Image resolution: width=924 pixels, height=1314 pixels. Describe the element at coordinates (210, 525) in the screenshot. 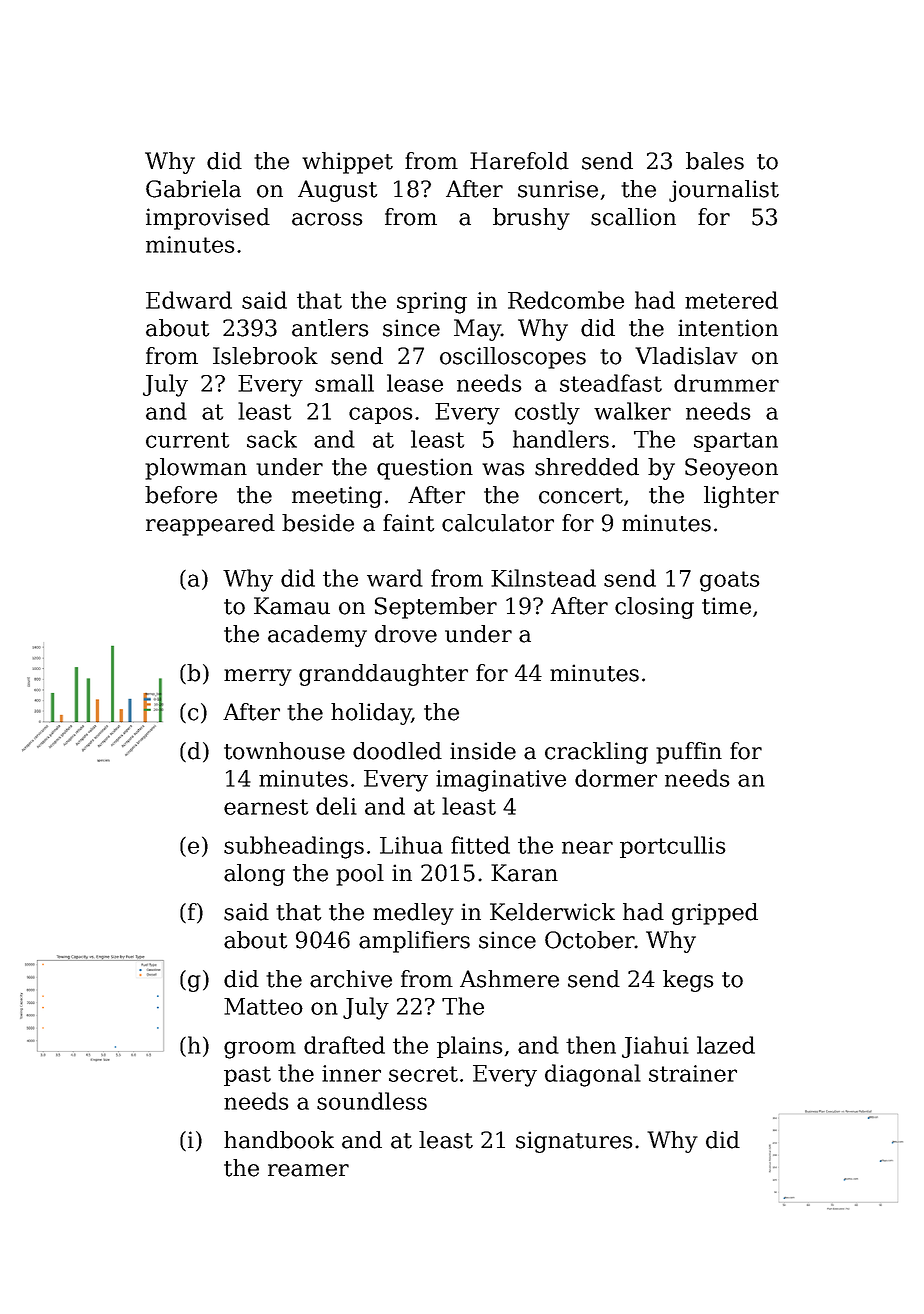

I see `reappeared` at that location.
